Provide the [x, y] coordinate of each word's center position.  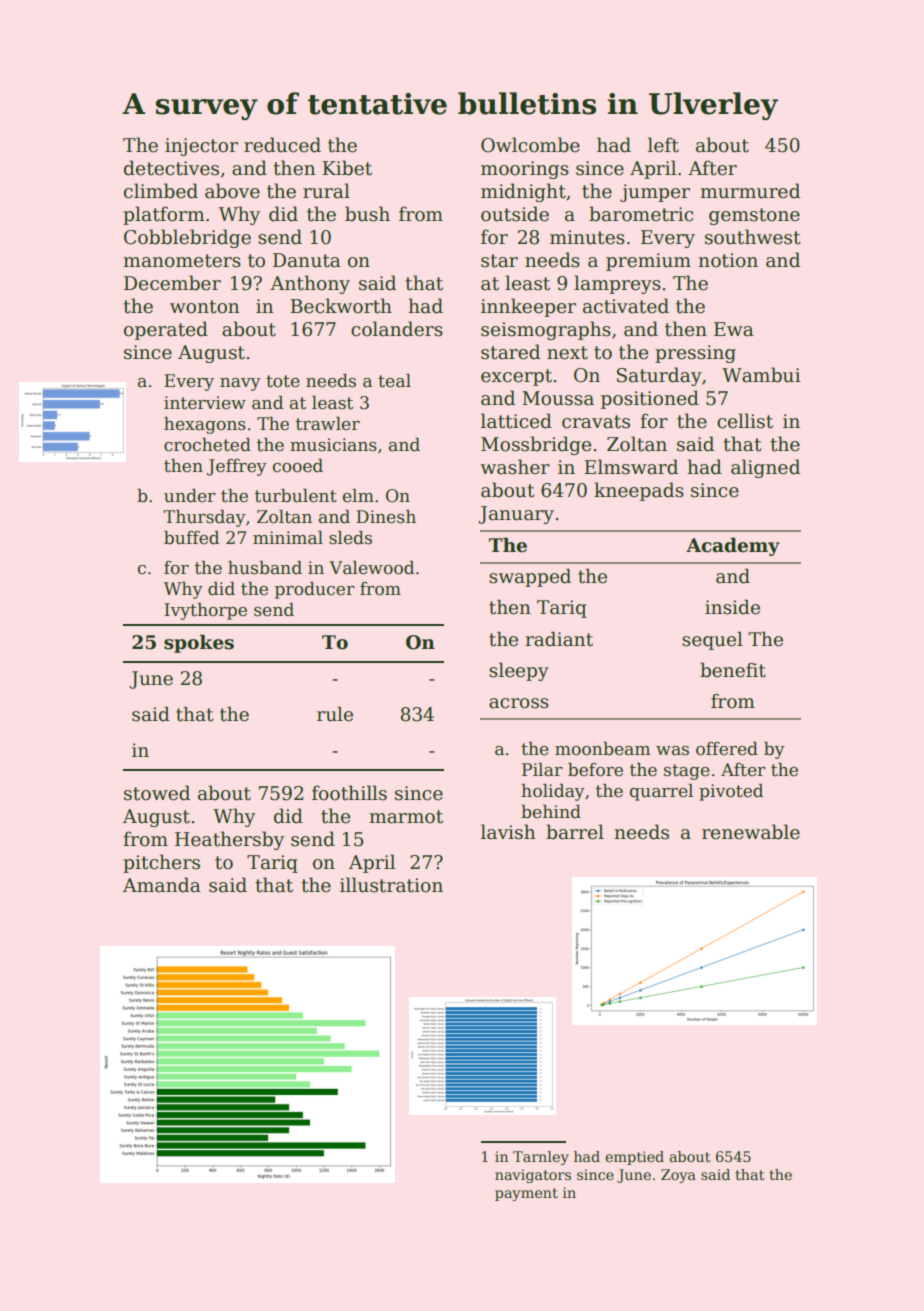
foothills [349, 793]
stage [687, 772]
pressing [695, 354]
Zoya [678, 1176]
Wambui [761, 375]
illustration [391, 885]
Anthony [310, 284]
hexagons [205, 425]
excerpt [516, 377]
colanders [397, 329]
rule [335, 714]
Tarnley [541, 1158]
